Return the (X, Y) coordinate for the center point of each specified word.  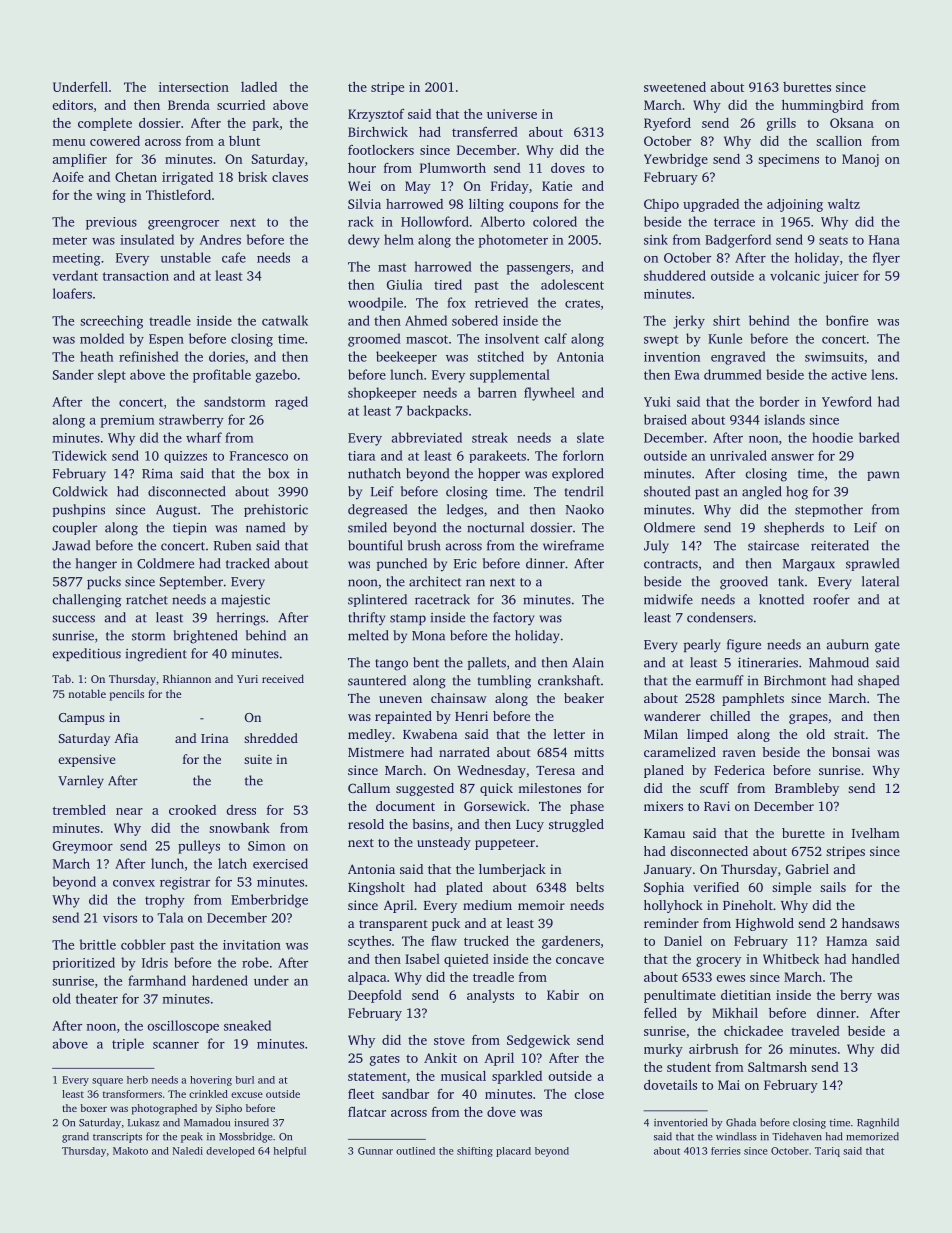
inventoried (681, 1122)
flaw (444, 941)
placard (513, 1152)
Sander (73, 374)
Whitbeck (791, 959)
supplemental (510, 376)
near (129, 811)
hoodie (832, 437)
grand (75, 1137)
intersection (194, 87)
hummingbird (822, 106)
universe (512, 114)
